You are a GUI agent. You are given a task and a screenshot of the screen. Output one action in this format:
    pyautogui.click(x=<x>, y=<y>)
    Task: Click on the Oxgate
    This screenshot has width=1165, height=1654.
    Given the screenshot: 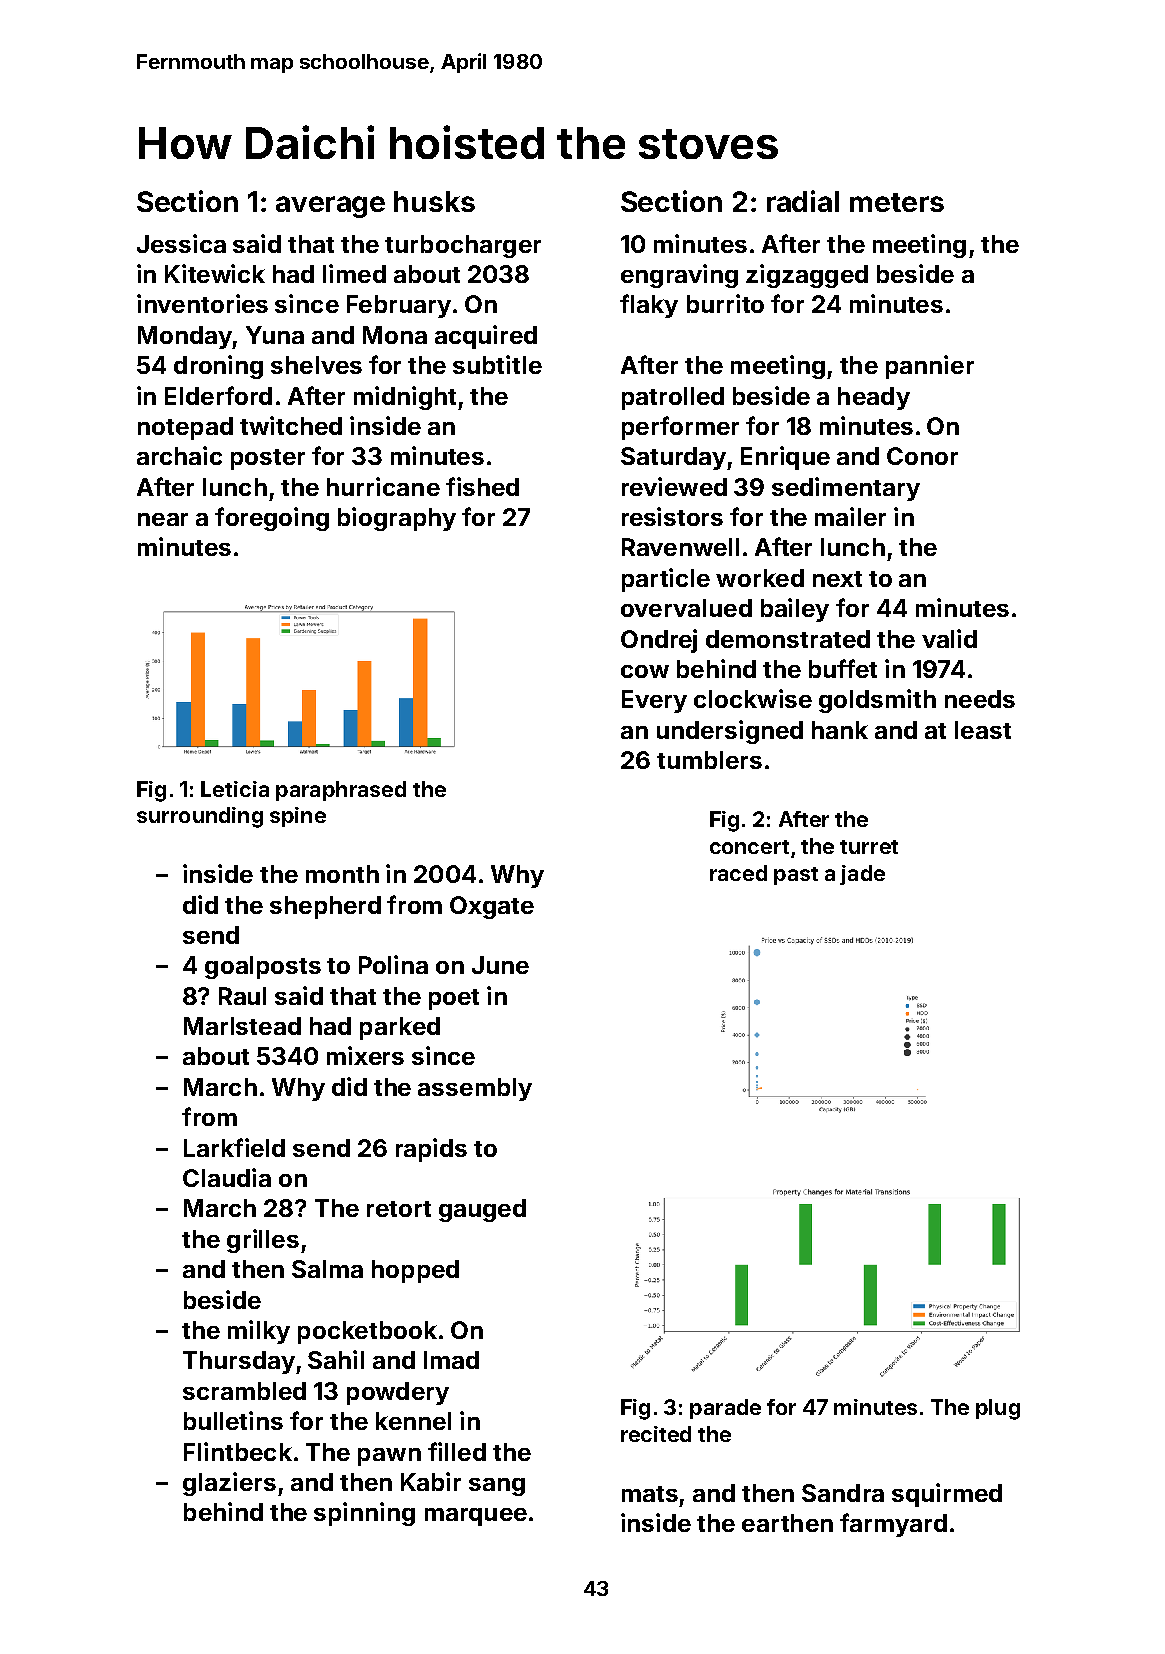 What is the action you would take?
    pyautogui.click(x=492, y=907)
